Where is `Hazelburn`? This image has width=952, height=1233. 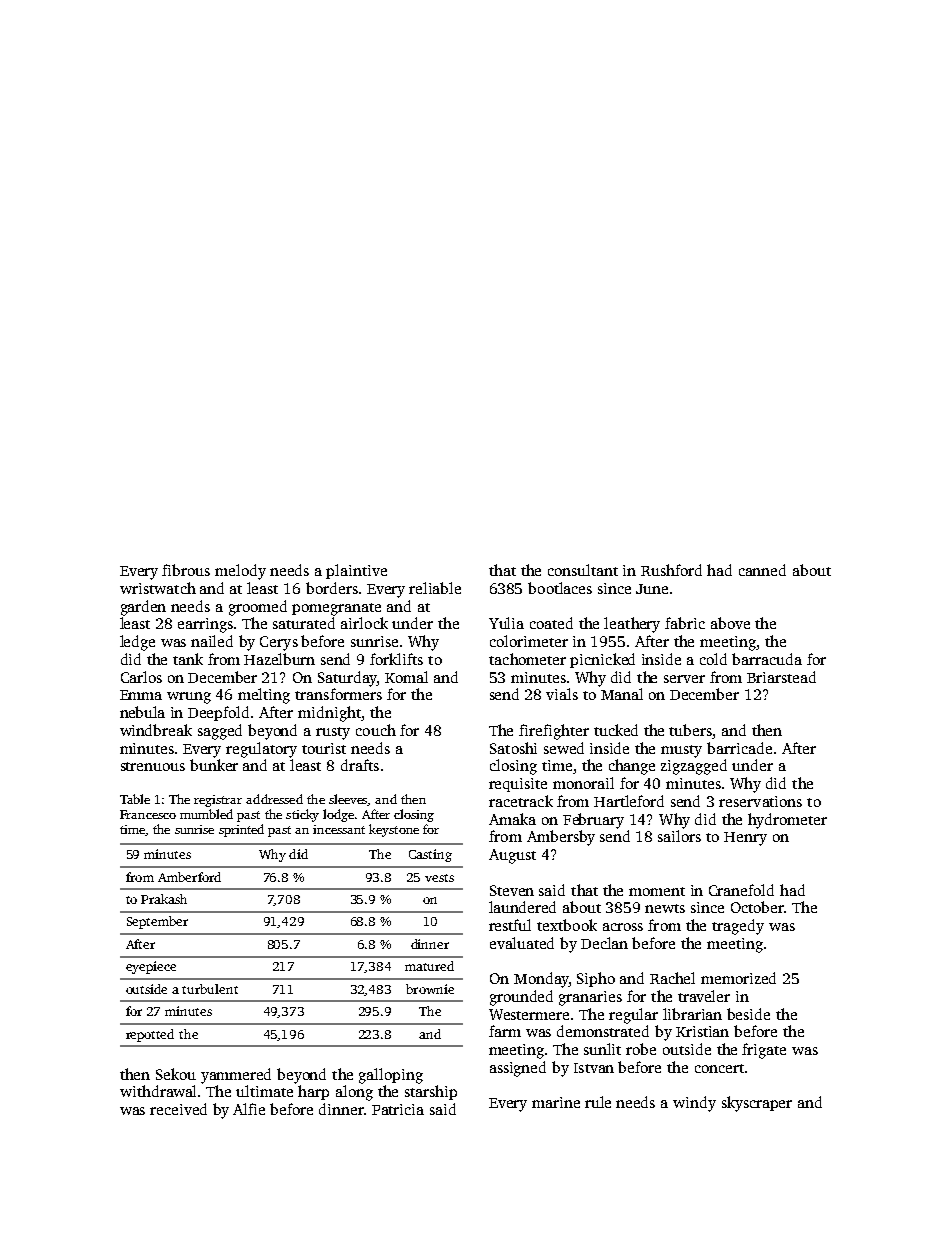 Hazelburn is located at coordinates (279, 659).
